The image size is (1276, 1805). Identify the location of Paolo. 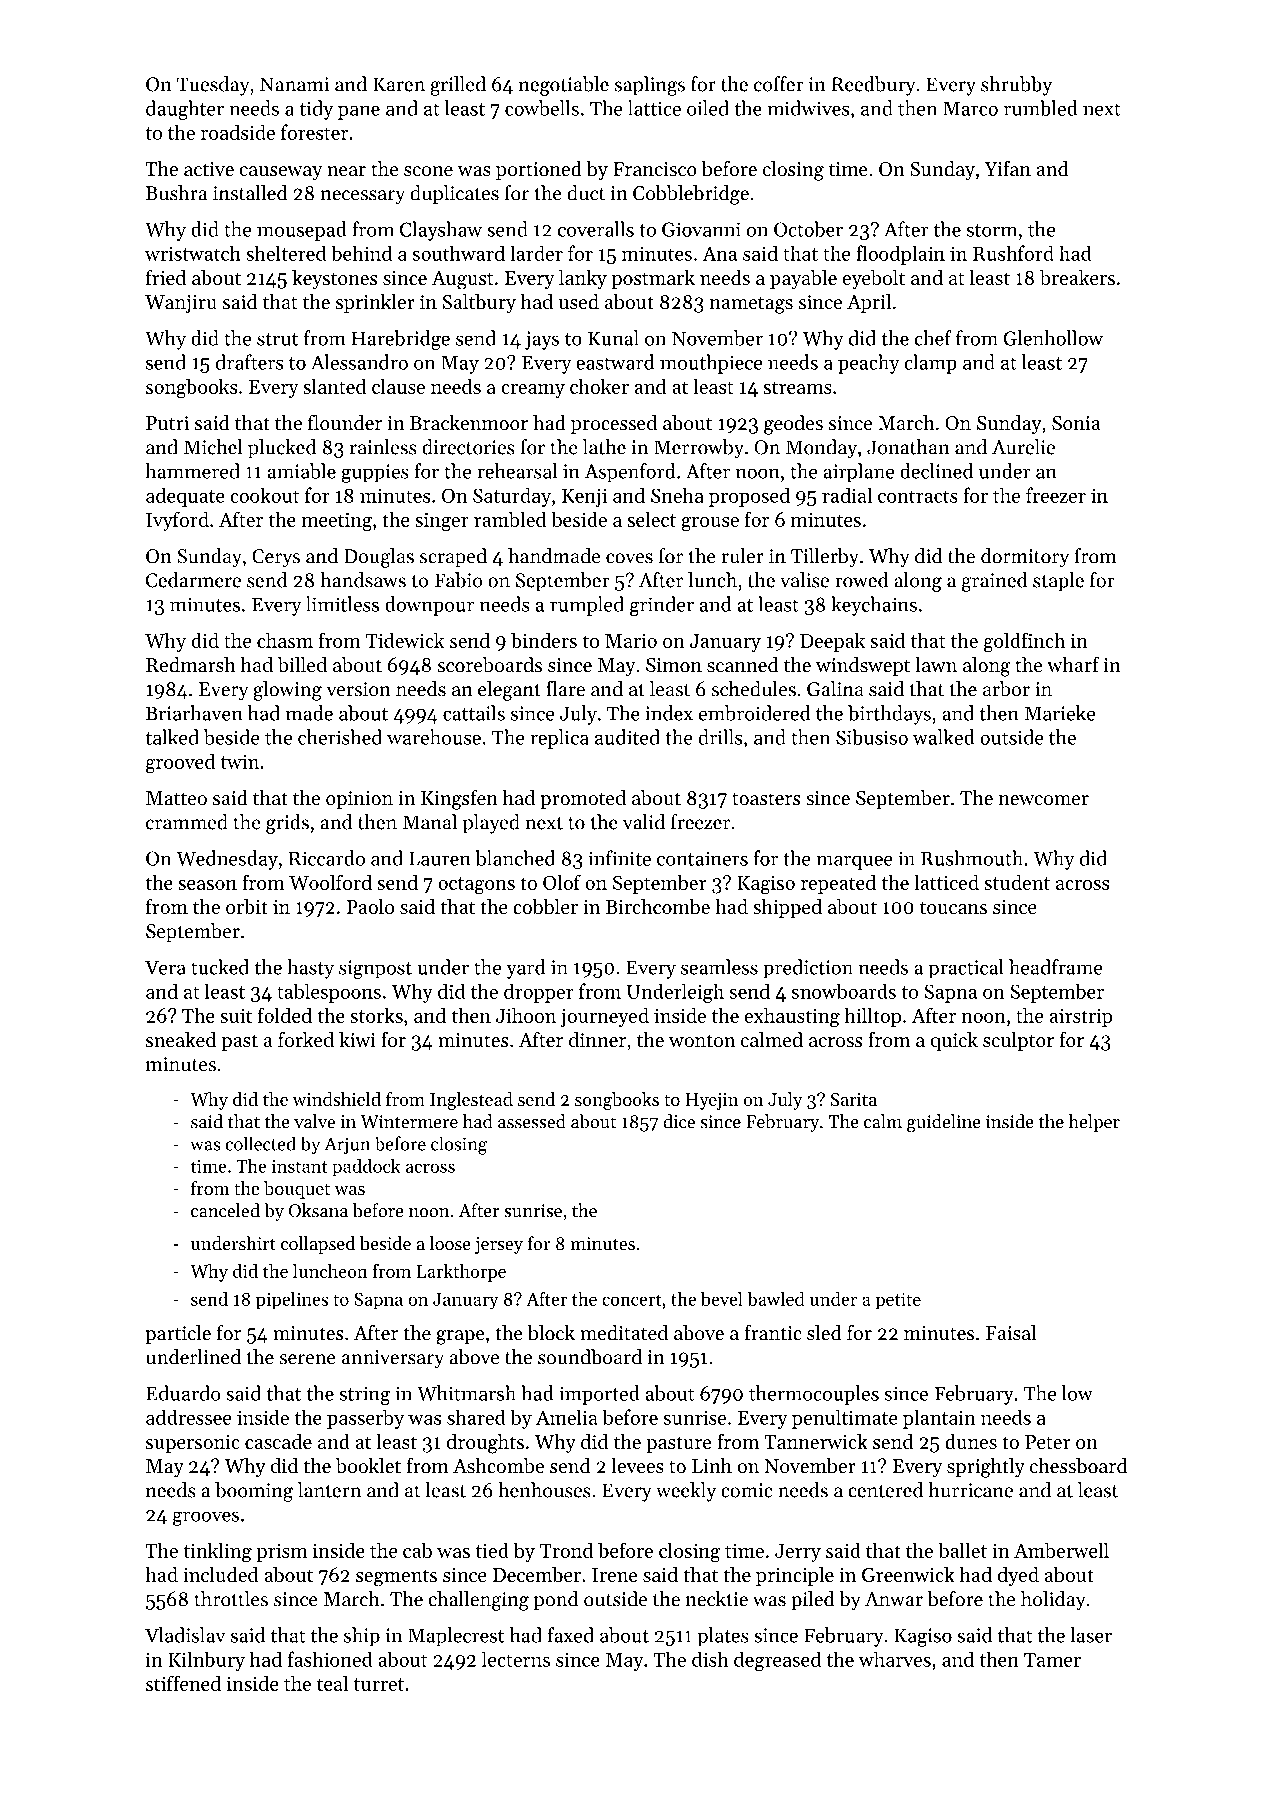
(370, 906).
